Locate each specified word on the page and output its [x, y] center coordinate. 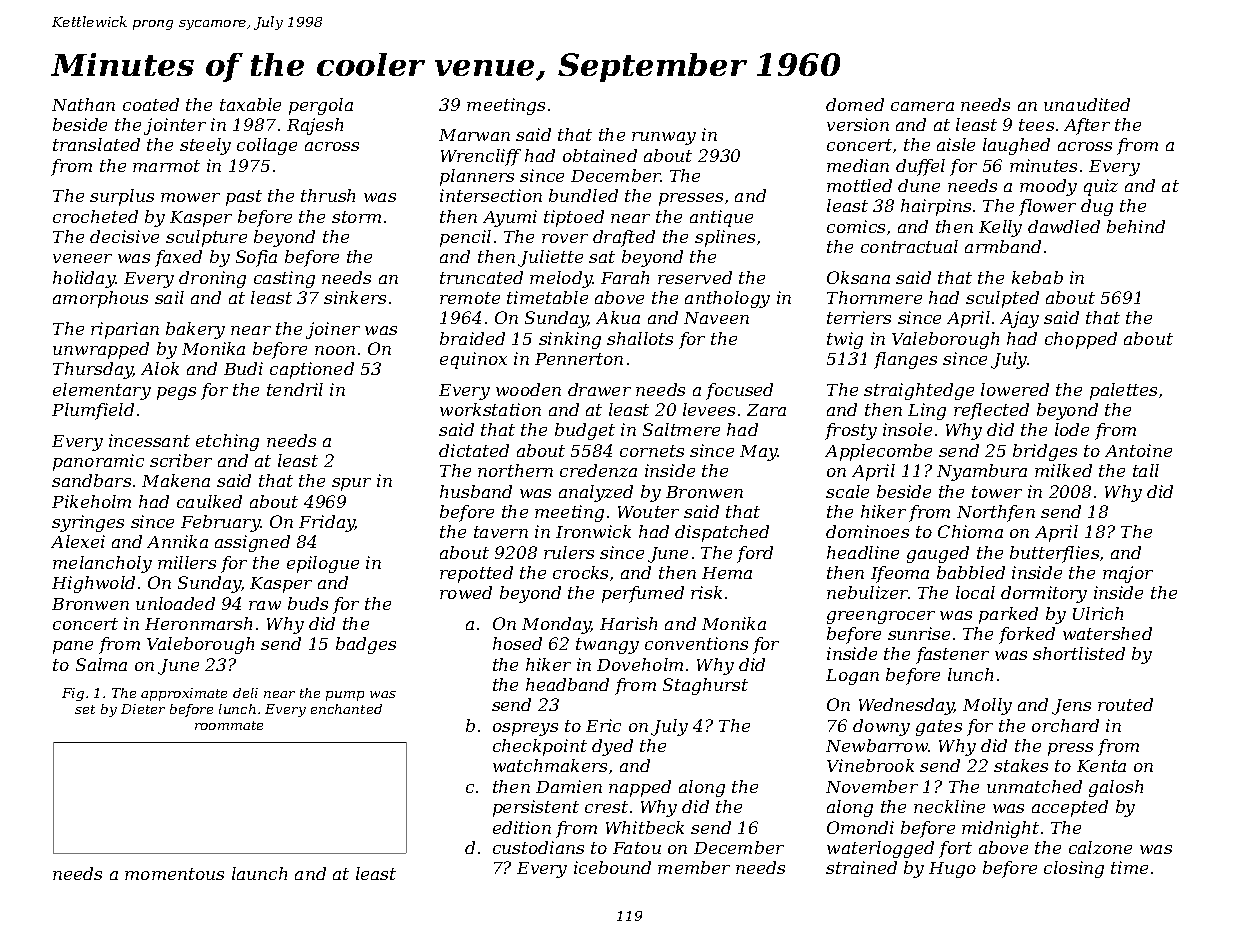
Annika [177, 541]
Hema [727, 573]
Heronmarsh [198, 623]
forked [1027, 635]
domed [855, 104]
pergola [321, 106]
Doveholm [640, 664]
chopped [1081, 340]
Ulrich [1098, 613]
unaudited [1087, 104]
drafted [624, 238]
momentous [174, 874]
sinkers [355, 297]
